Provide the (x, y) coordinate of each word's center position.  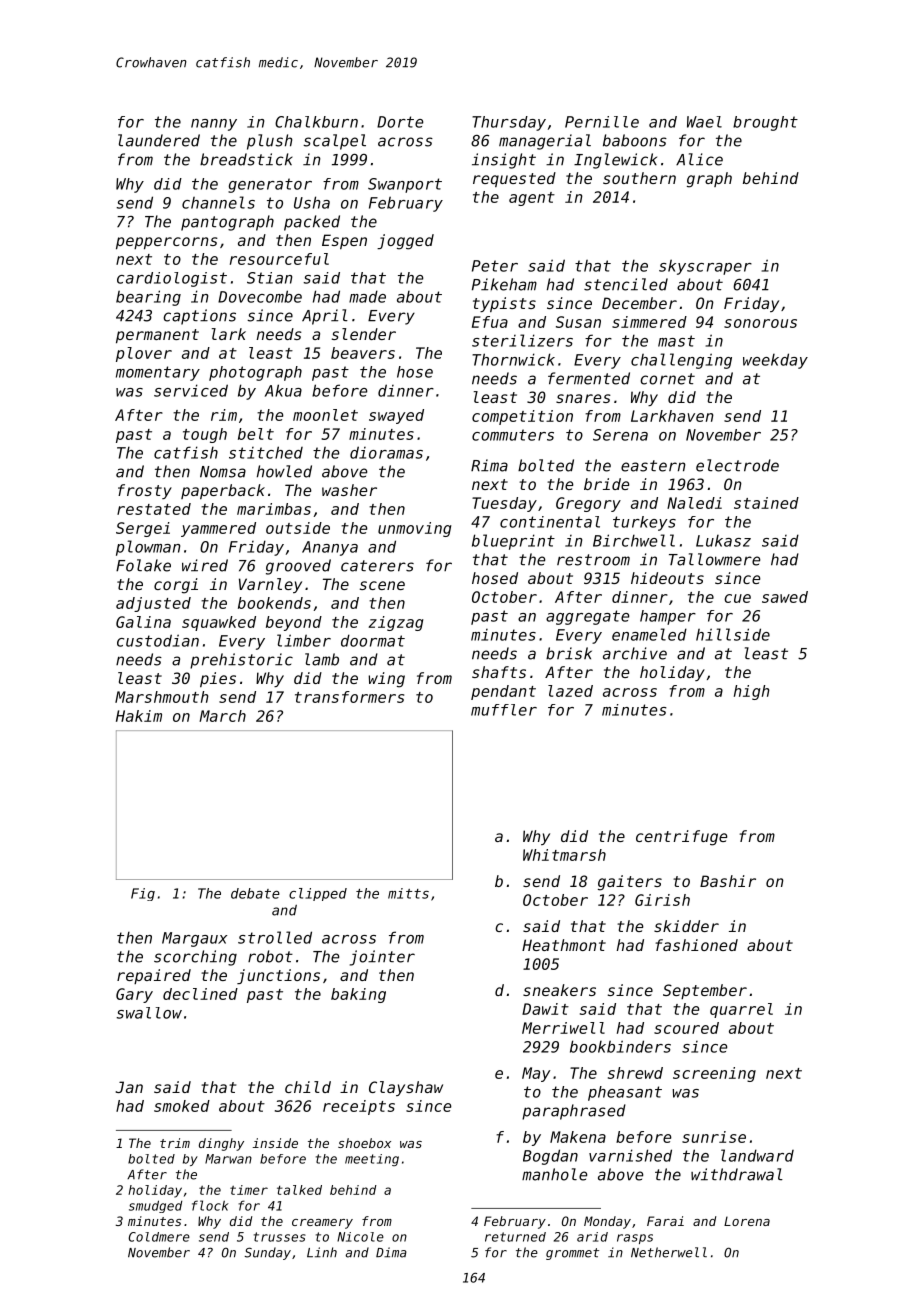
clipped (318, 894)
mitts (408, 893)
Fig (143, 894)
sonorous (760, 323)
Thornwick (513, 359)
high (752, 692)
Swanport (405, 185)
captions (199, 317)
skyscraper (705, 267)
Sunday (268, 1253)
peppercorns (167, 243)
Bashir (728, 881)
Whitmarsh (564, 855)
